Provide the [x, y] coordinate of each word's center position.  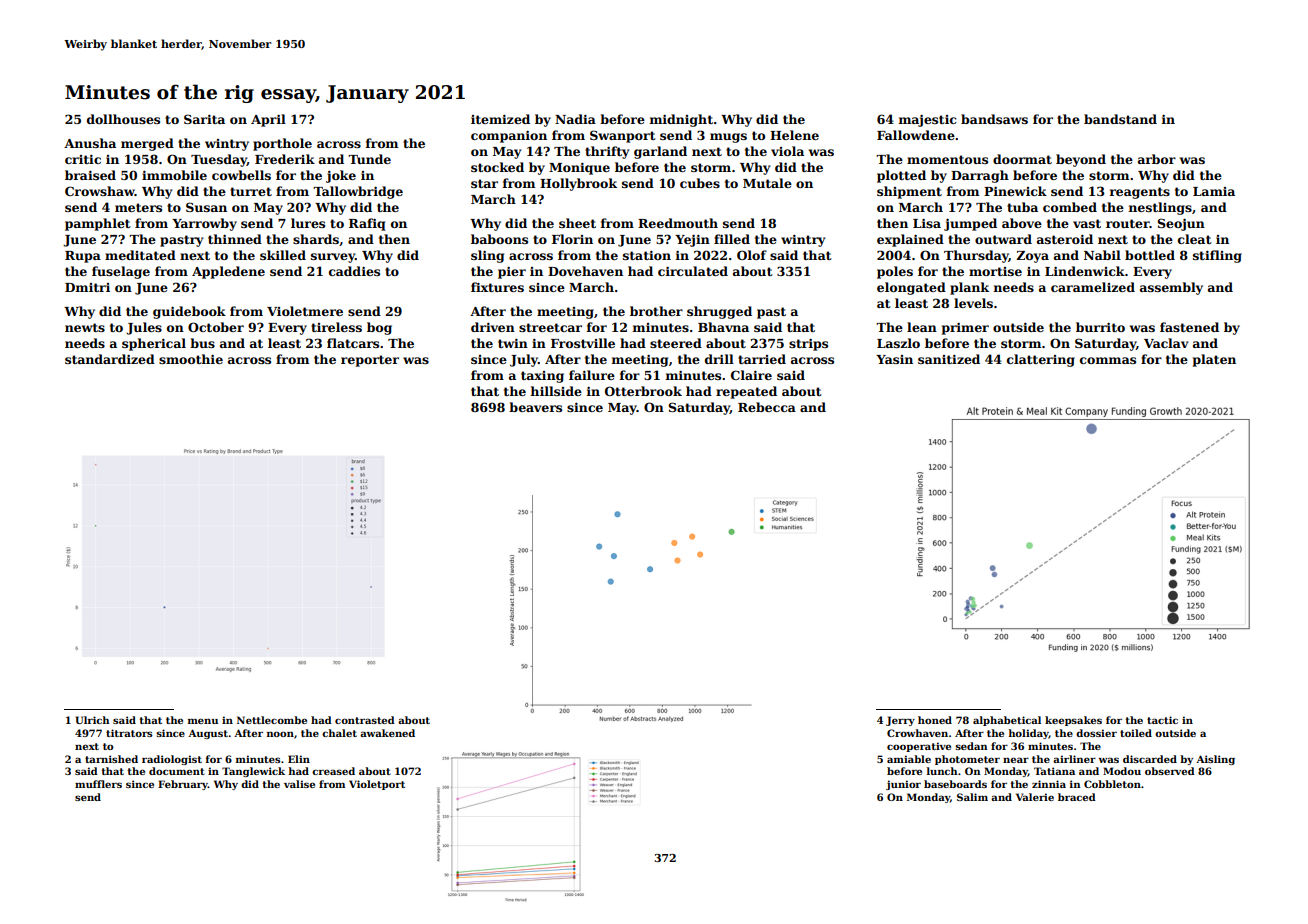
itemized [500, 119]
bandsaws [994, 119]
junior [903, 785]
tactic [1162, 720]
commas [1108, 360]
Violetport [377, 785]
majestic [927, 121]
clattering [1041, 360]
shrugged [719, 312]
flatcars [353, 343]
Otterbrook [643, 391]
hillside [556, 391]
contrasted [365, 720]
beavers [535, 407]
